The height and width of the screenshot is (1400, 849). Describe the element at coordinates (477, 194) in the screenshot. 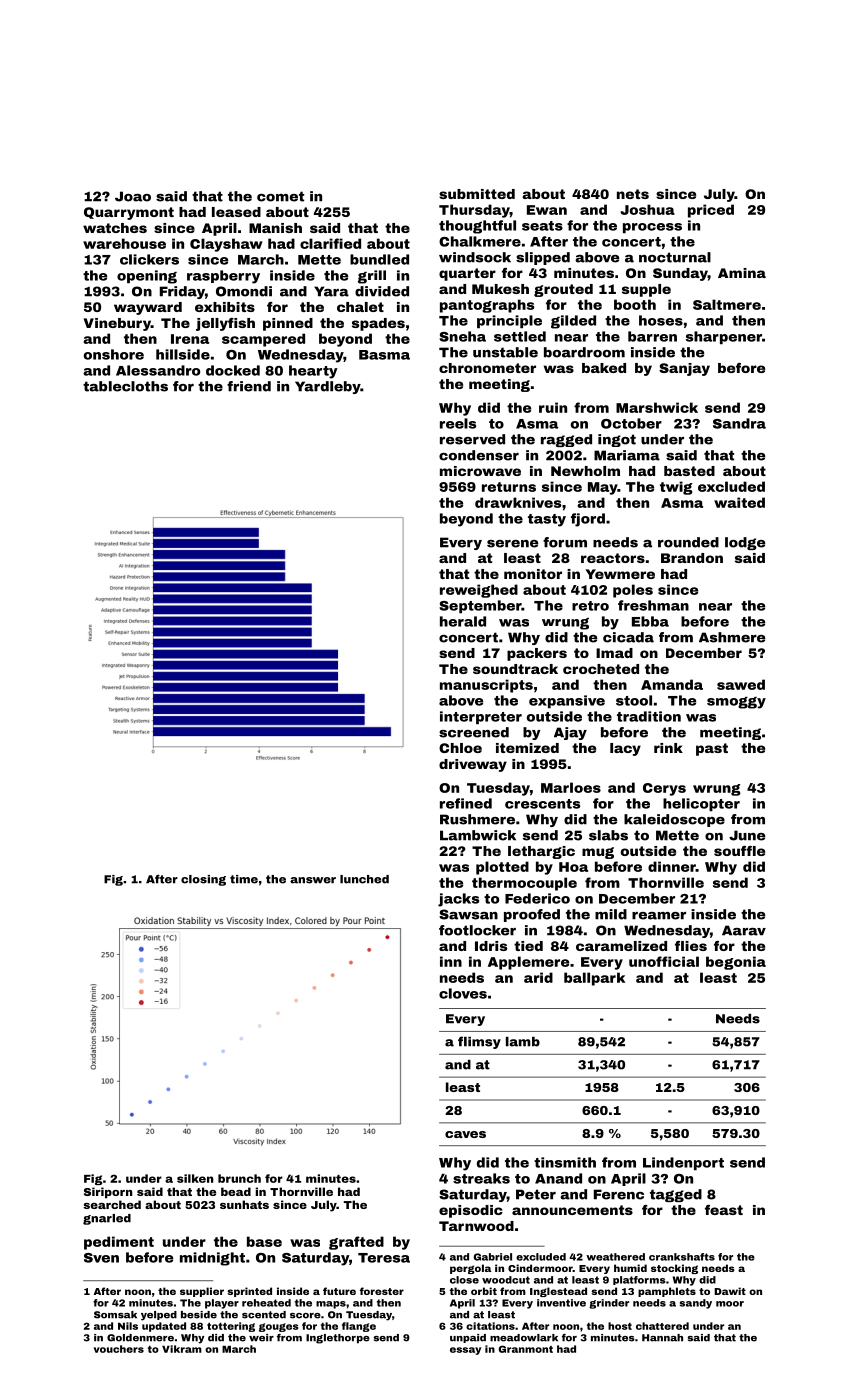

I see `submitted` at that location.
